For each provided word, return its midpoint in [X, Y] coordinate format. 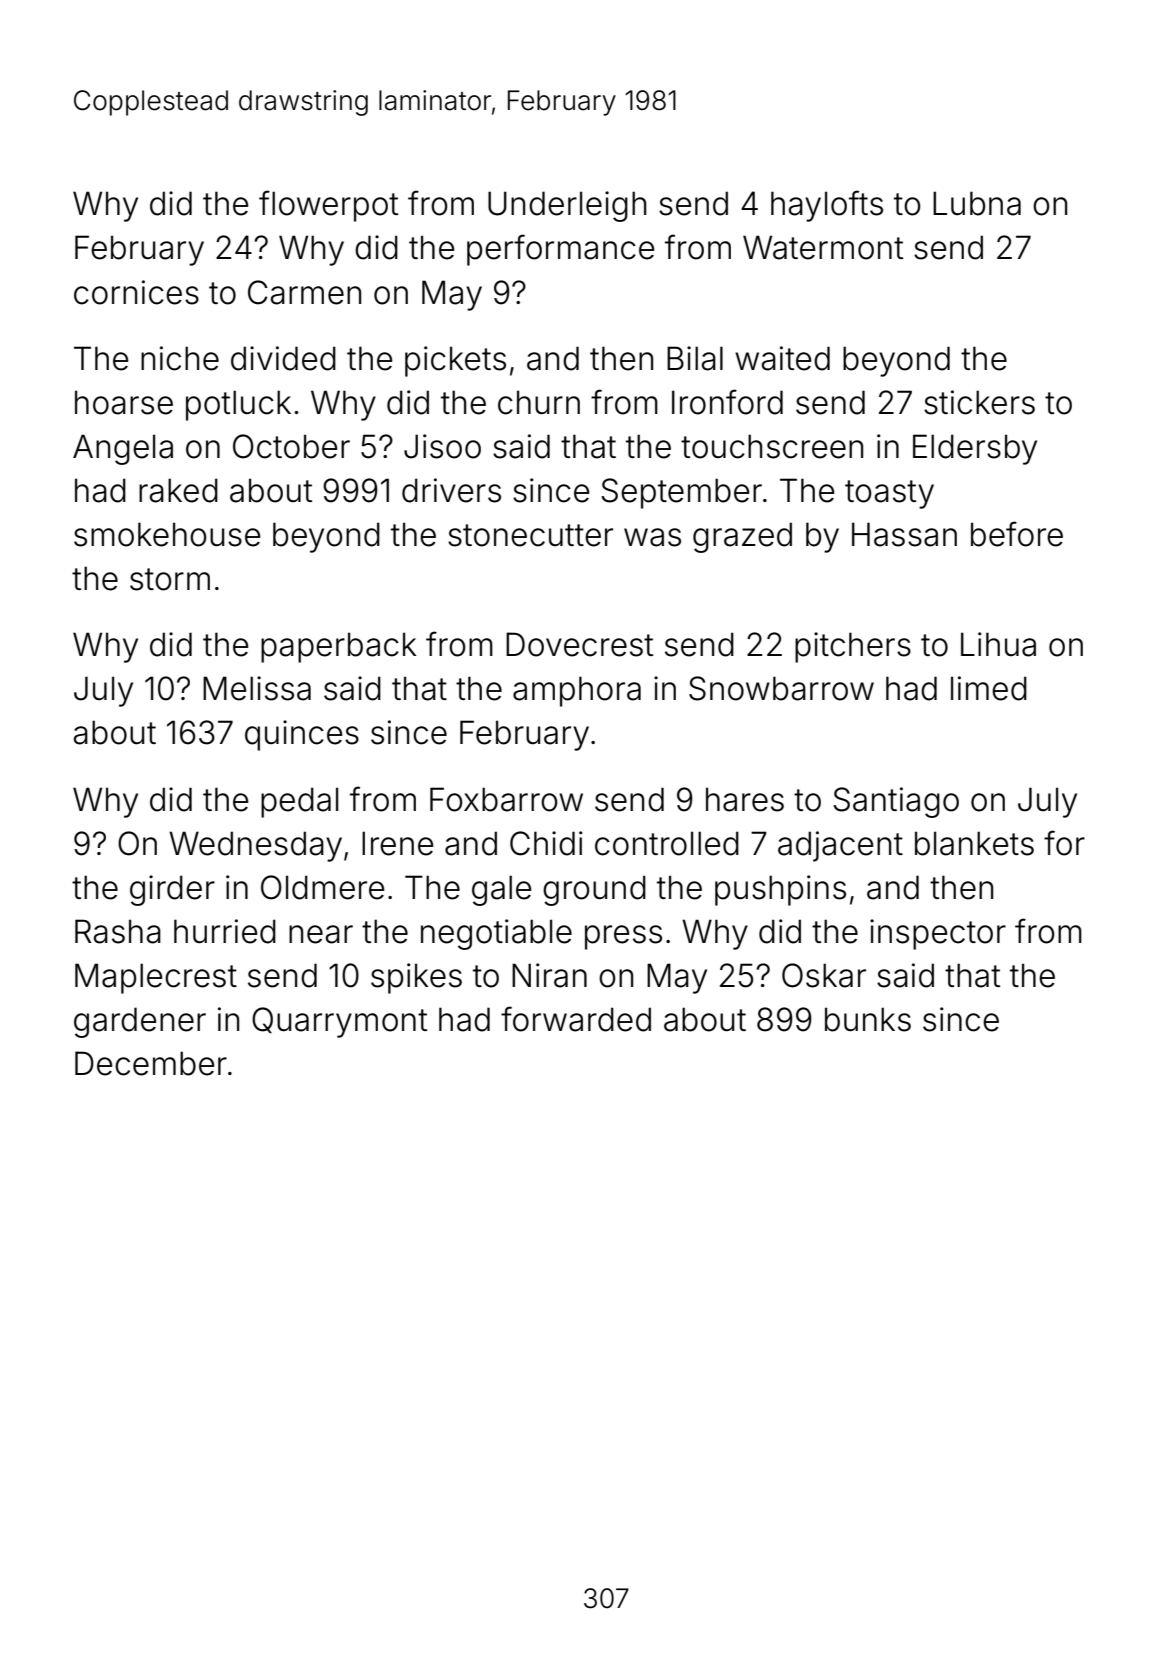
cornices [136, 292]
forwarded [576, 1019]
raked [178, 490]
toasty [889, 494]
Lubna [977, 203]
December [151, 1063]
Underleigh [567, 206]
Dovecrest [579, 644]
